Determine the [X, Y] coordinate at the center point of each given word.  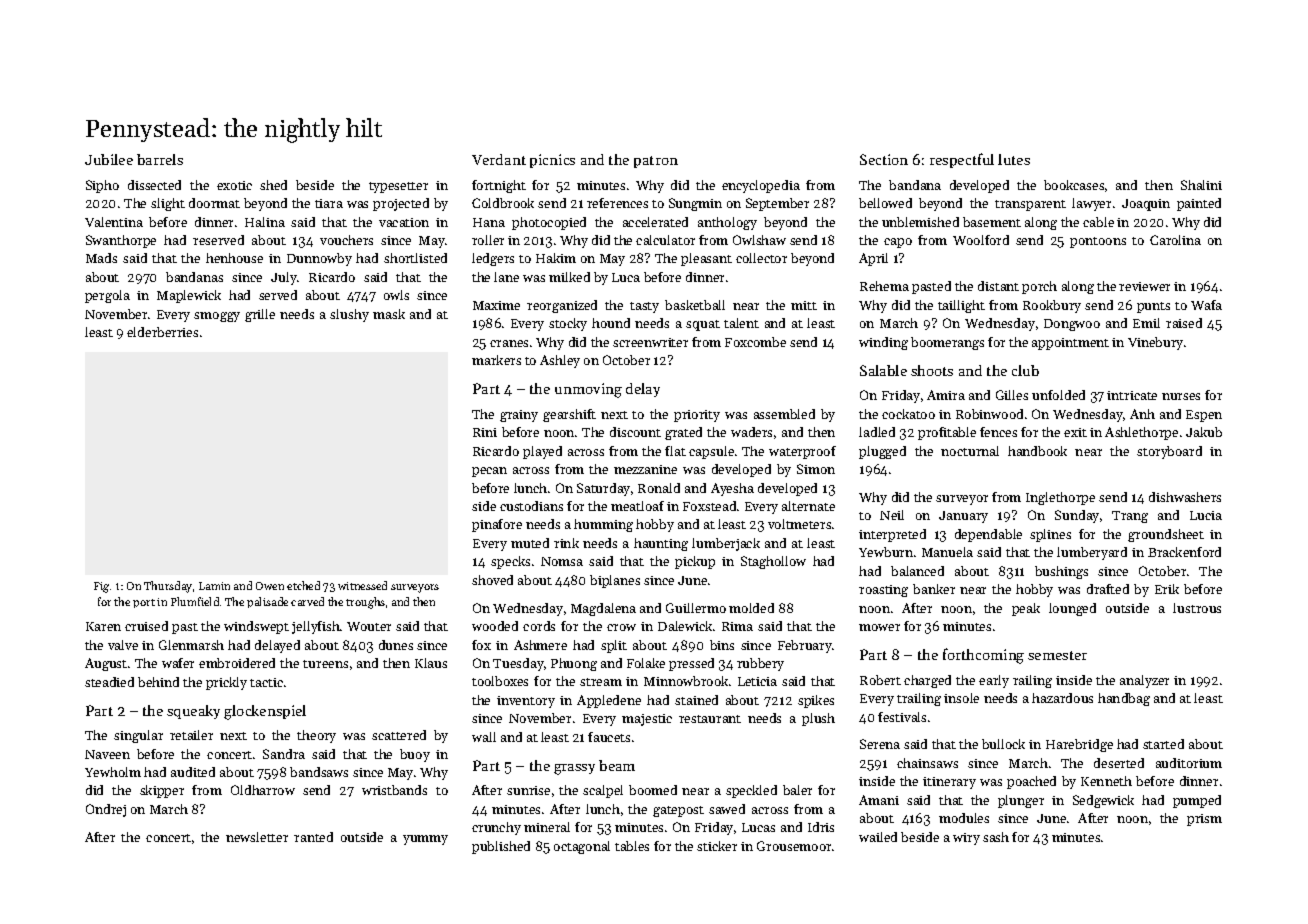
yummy [425, 840]
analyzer [1144, 681]
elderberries [162, 332]
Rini [485, 432]
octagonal [582, 847]
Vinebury [1155, 343]
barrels [160, 159]
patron [656, 162]
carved [307, 601]
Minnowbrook [686, 681]
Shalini [1201, 185]
